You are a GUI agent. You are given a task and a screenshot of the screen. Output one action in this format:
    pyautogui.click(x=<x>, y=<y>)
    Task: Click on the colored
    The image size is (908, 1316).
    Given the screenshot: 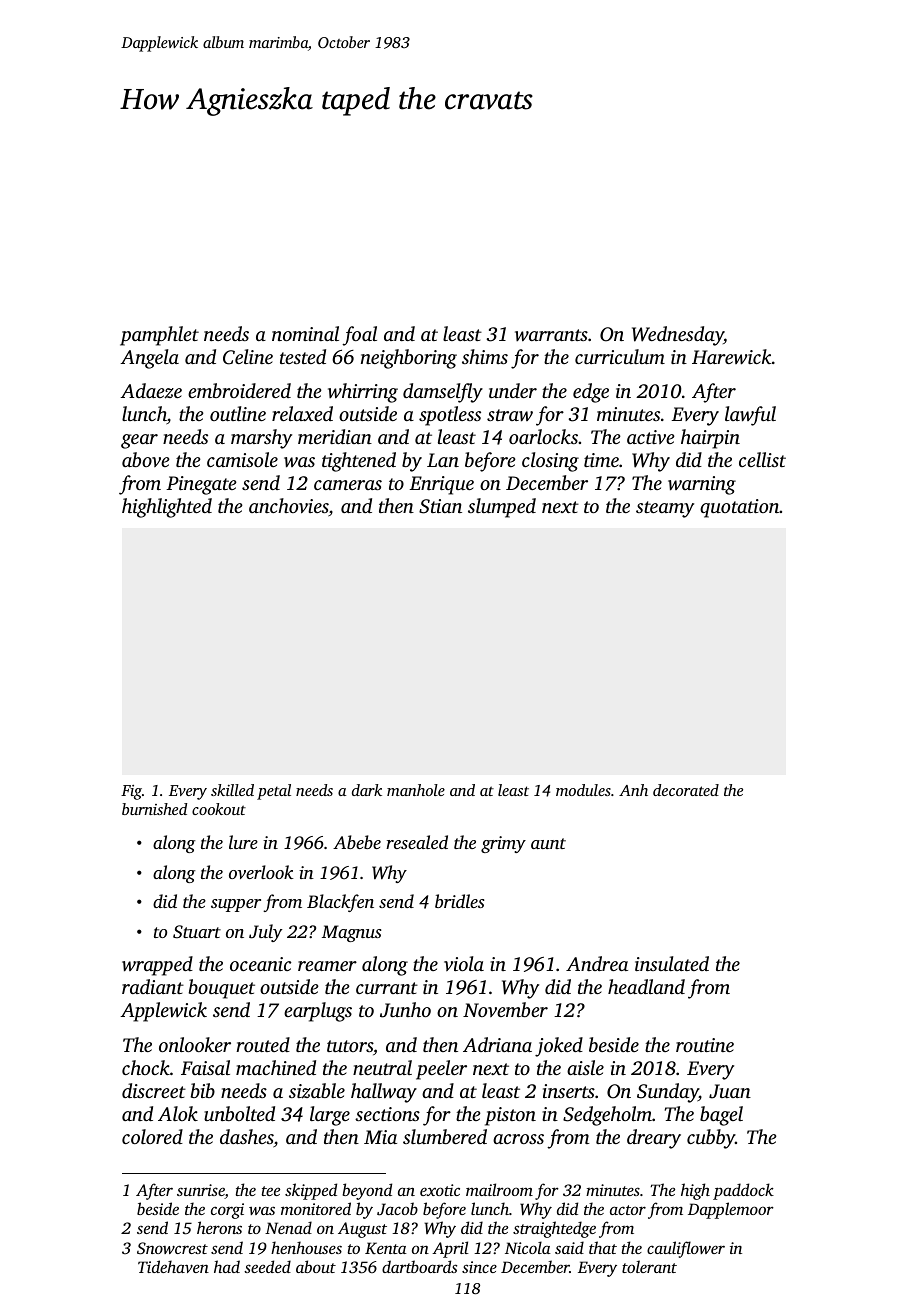 What is the action you would take?
    pyautogui.click(x=152, y=1136)
